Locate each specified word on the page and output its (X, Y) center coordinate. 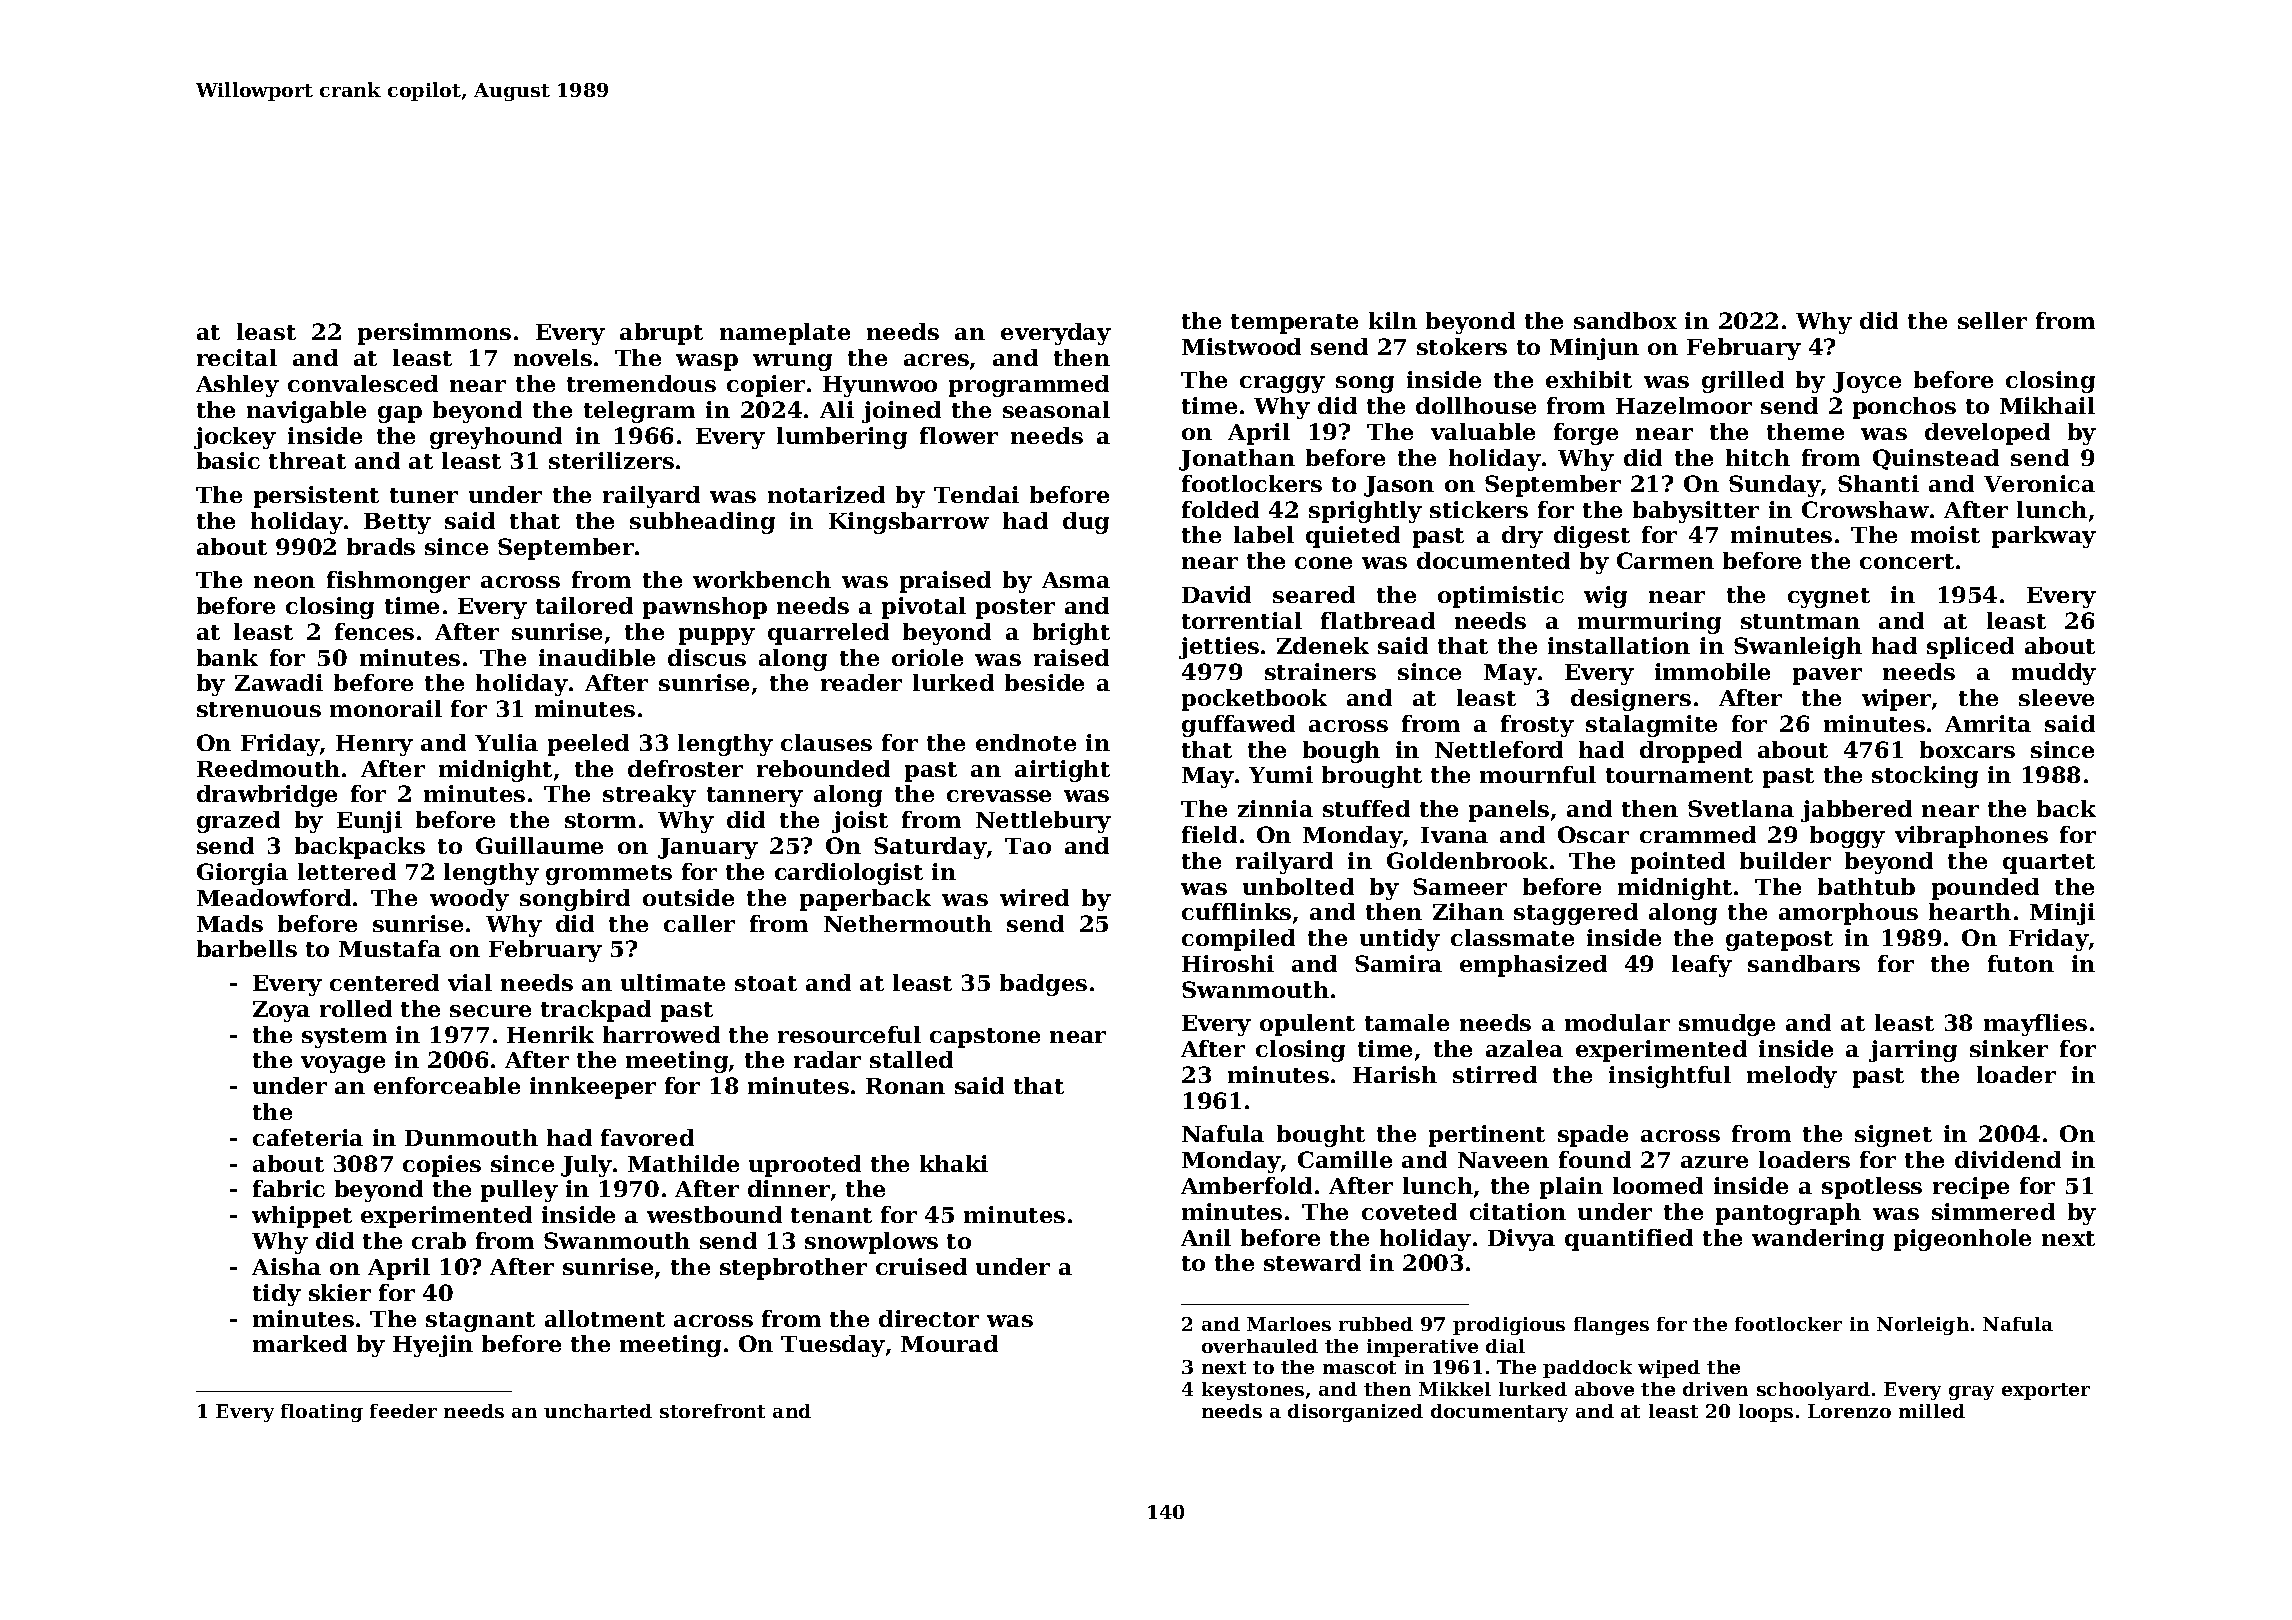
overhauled (1260, 1346)
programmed (1029, 386)
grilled (1743, 382)
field (1209, 834)
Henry (374, 745)
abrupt (661, 334)
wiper (1896, 700)
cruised (921, 1266)
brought (1372, 777)
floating (322, 1413)
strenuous (259, 709)
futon (2021, 963)
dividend (2008, 1159)
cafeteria (308, 1137)
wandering (1818, 1240)
